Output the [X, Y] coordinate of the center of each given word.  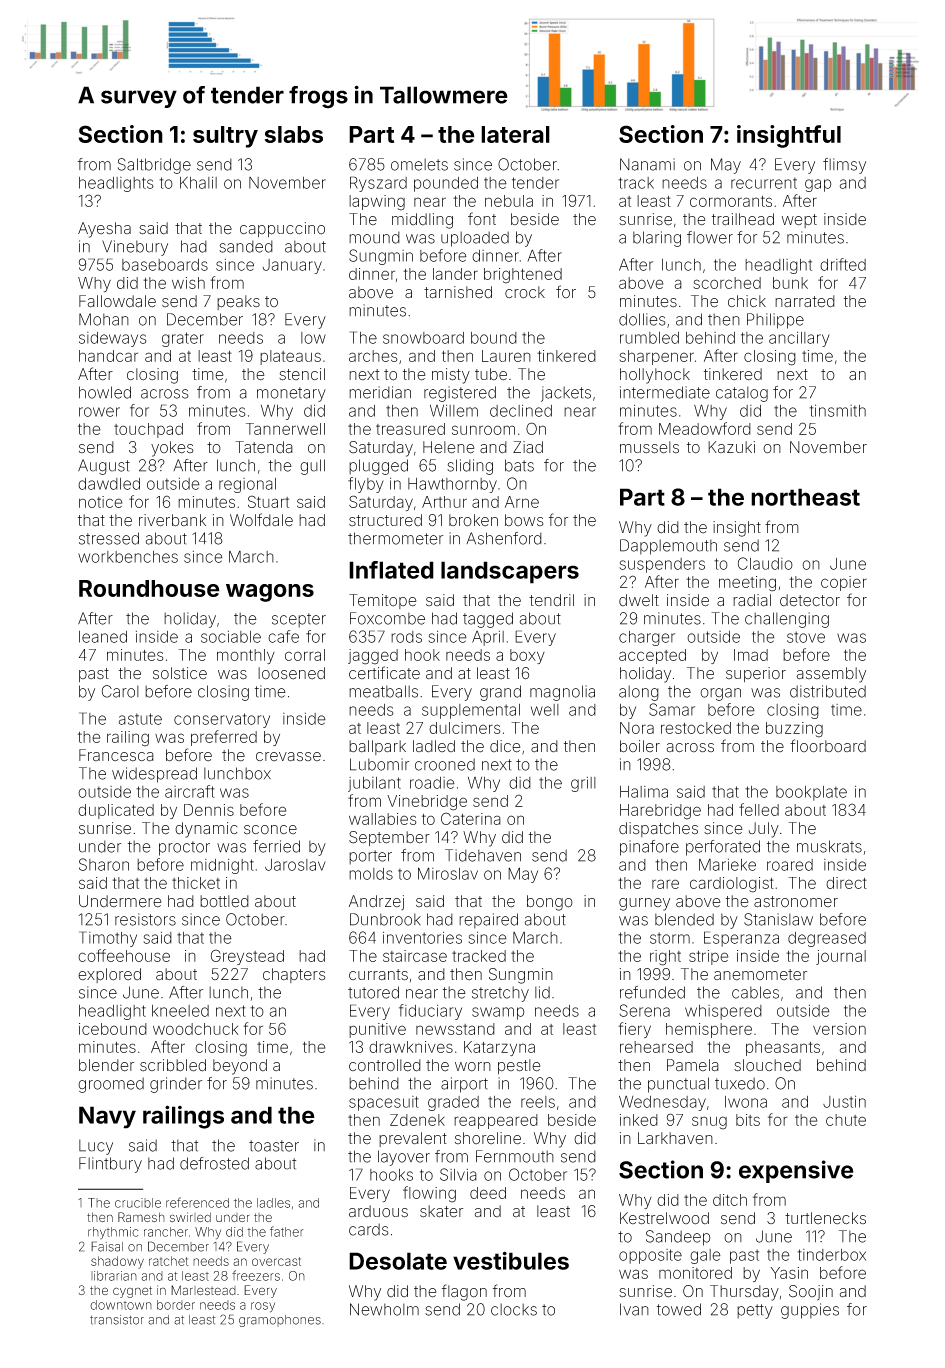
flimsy [844, 166]
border [176, 1305]
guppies [810, 1311]
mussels [649, 447]
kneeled [180, 1011]
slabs [294, 134]
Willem [454, 410]
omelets [419, 164]
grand [500, 693]
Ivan [634, 1309]
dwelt [639, 600]
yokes [172, 449]
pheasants [783, 1048]
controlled [385, 1065]
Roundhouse [149, 588]
